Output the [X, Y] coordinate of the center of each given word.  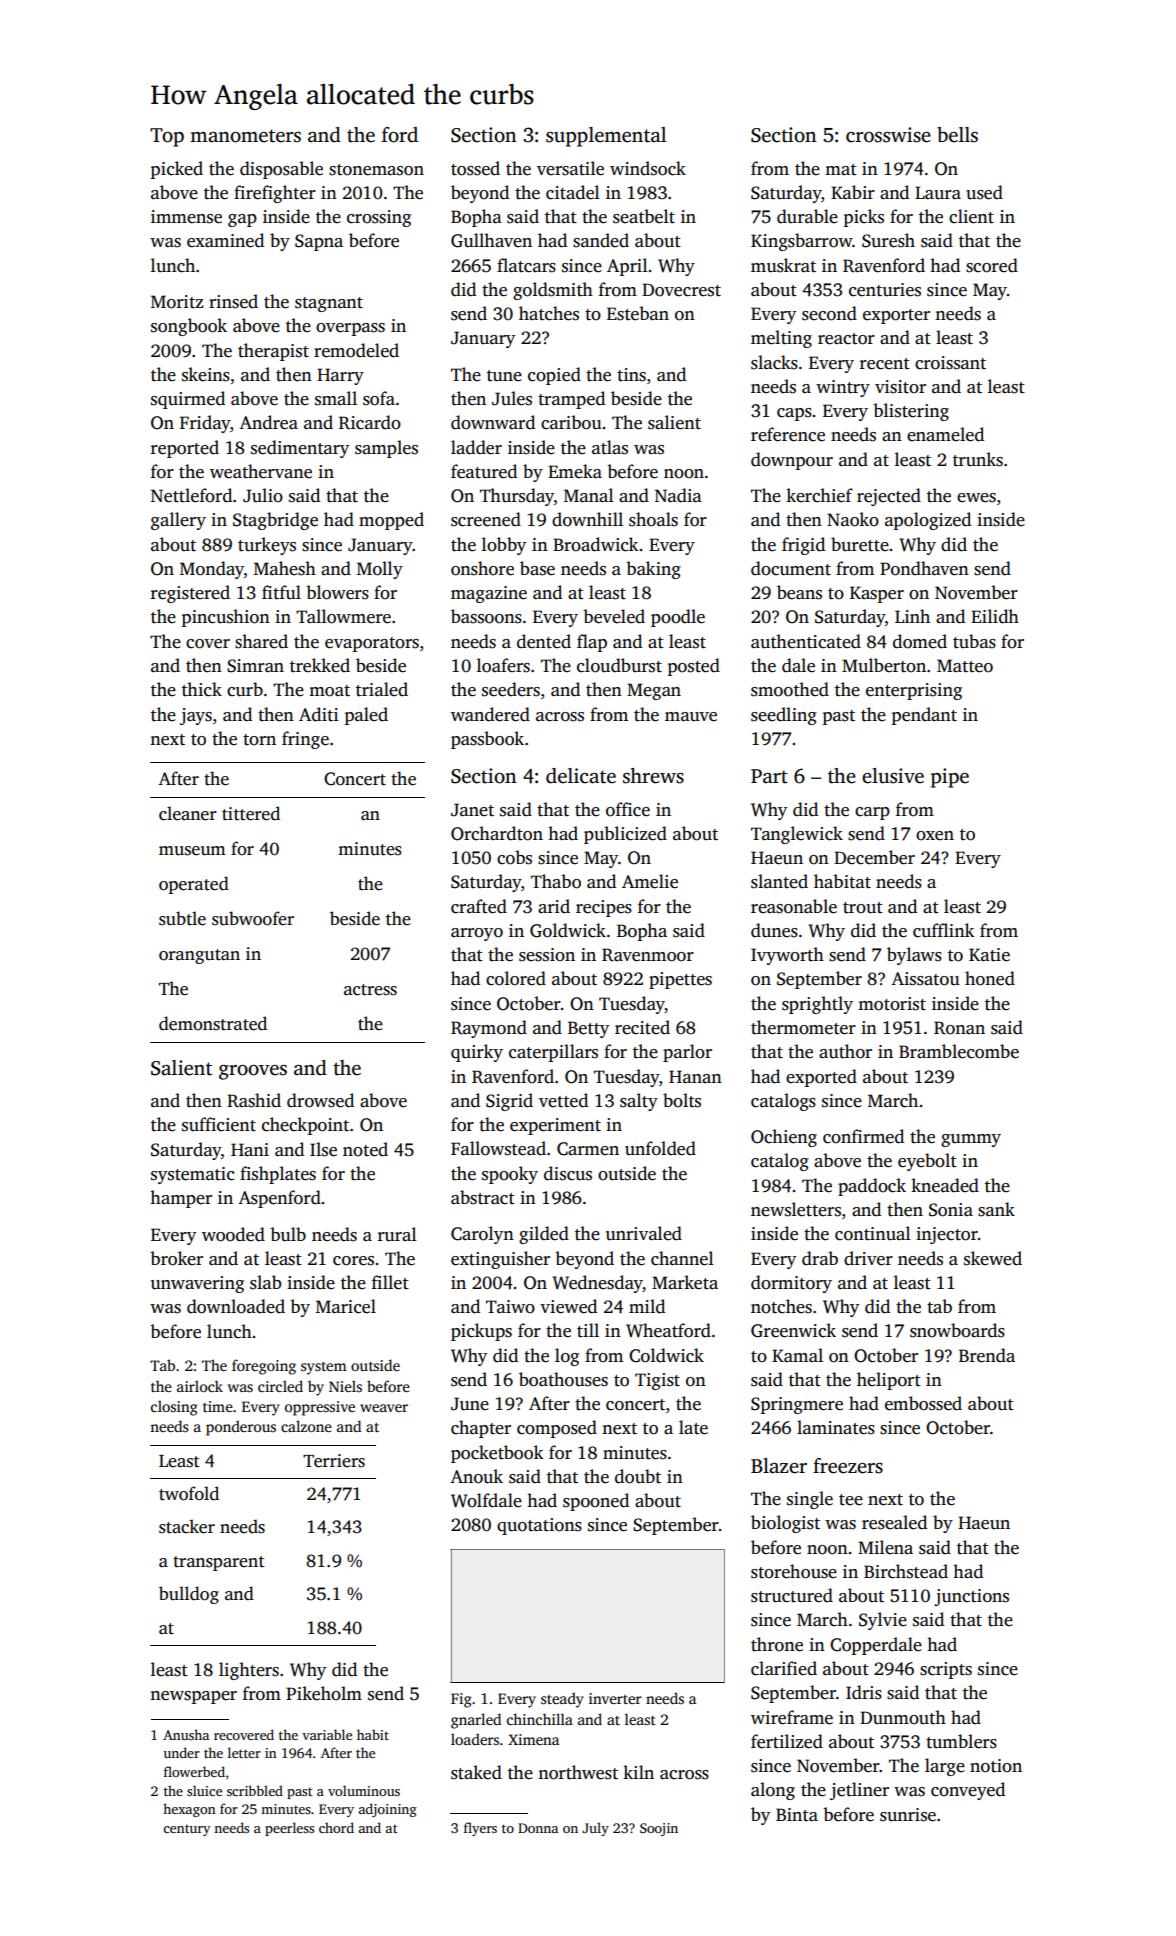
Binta [797, 1814]
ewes [976, 498]
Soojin [659, 1829]
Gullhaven [491, 240]
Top [167, 137]
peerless [289, 1829]
